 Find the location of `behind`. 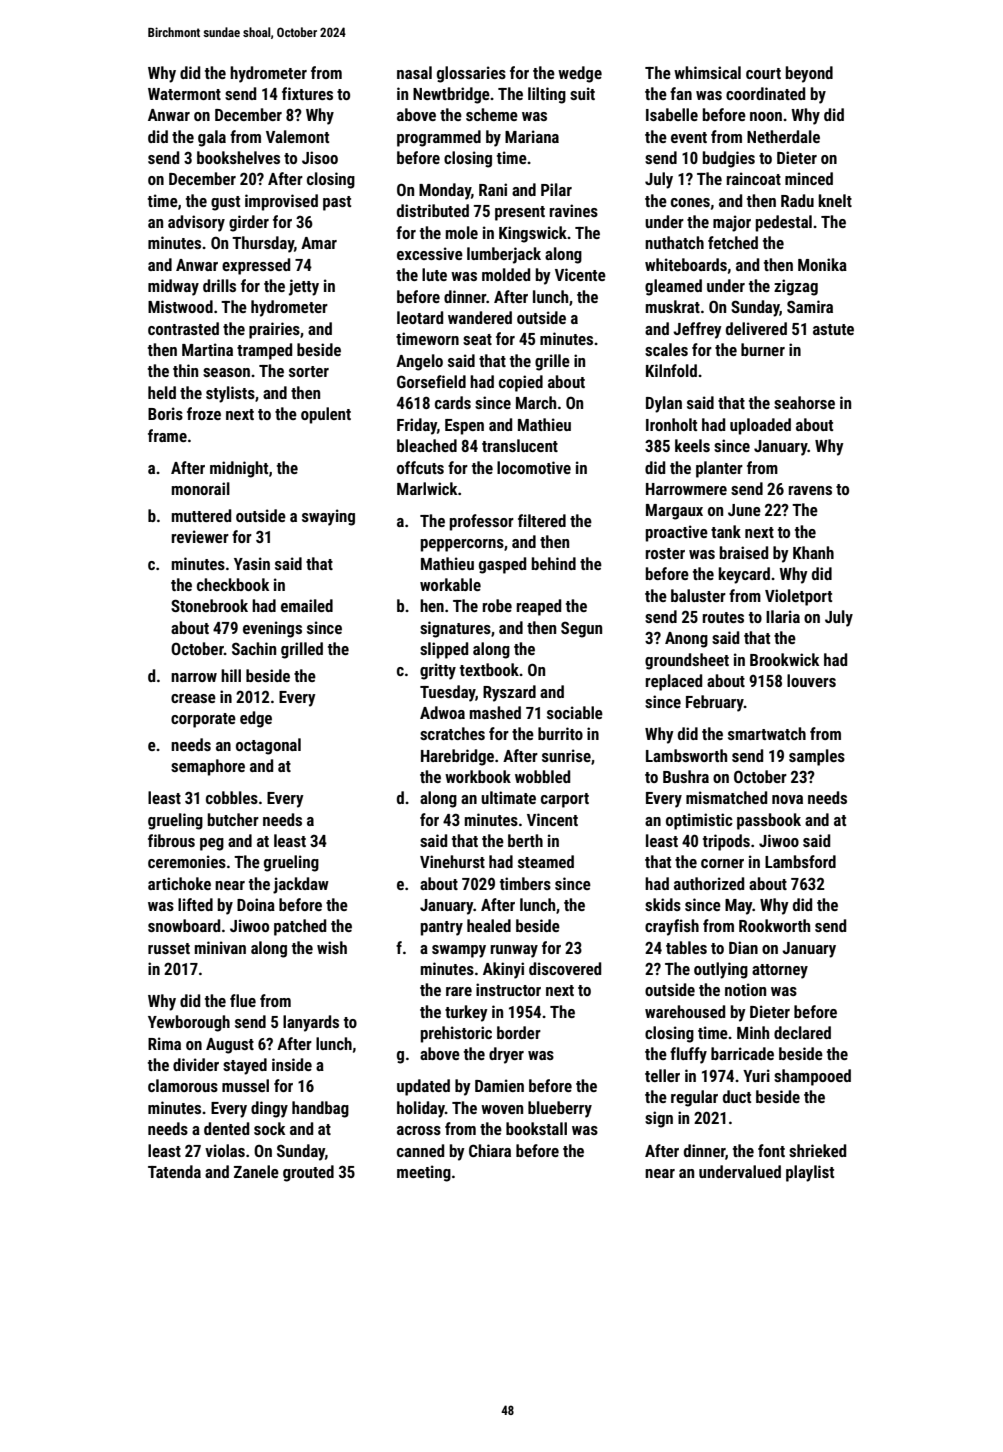

behind is located at coordinates (554, 563).
